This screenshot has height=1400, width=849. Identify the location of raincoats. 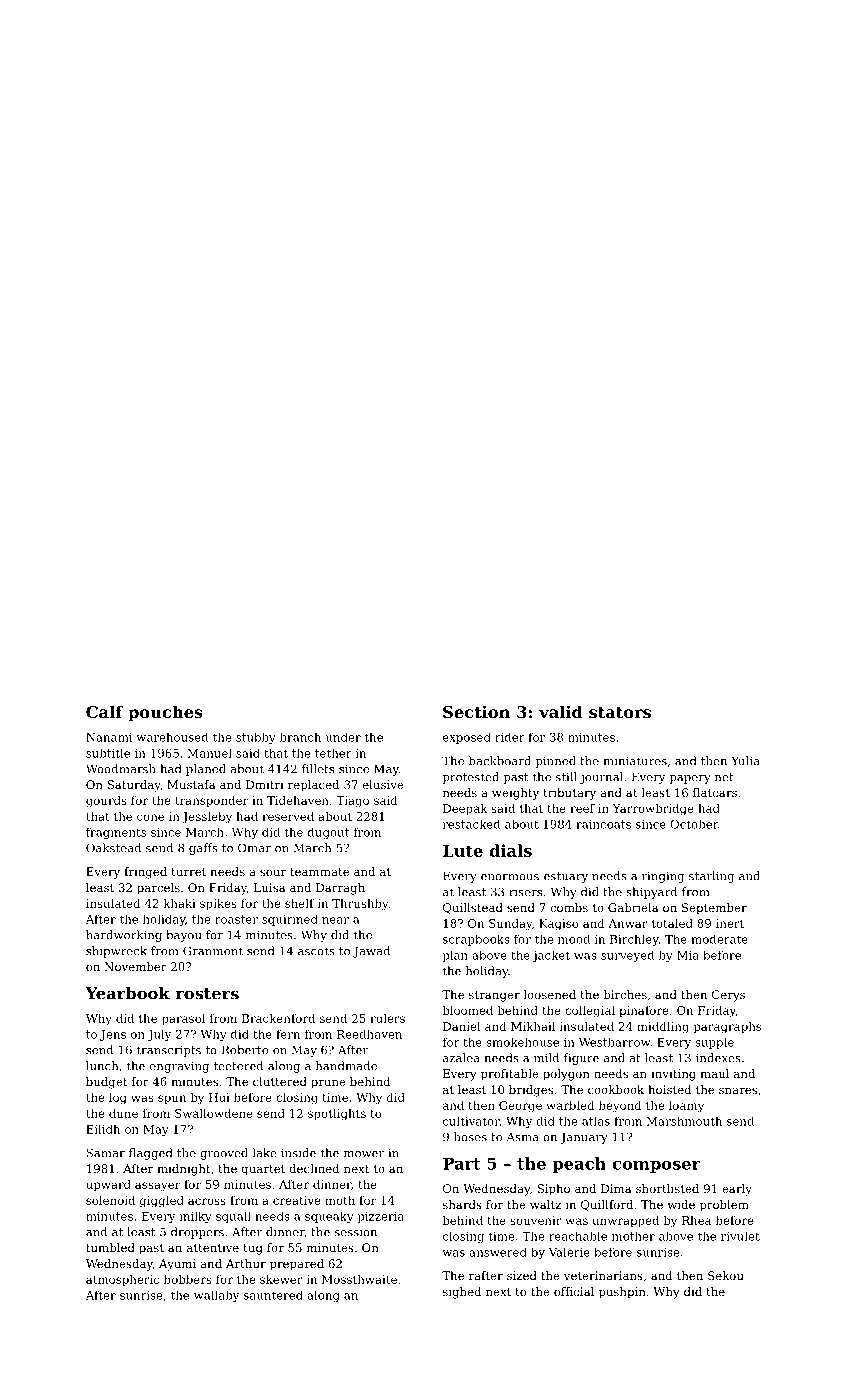
(603, 824).
